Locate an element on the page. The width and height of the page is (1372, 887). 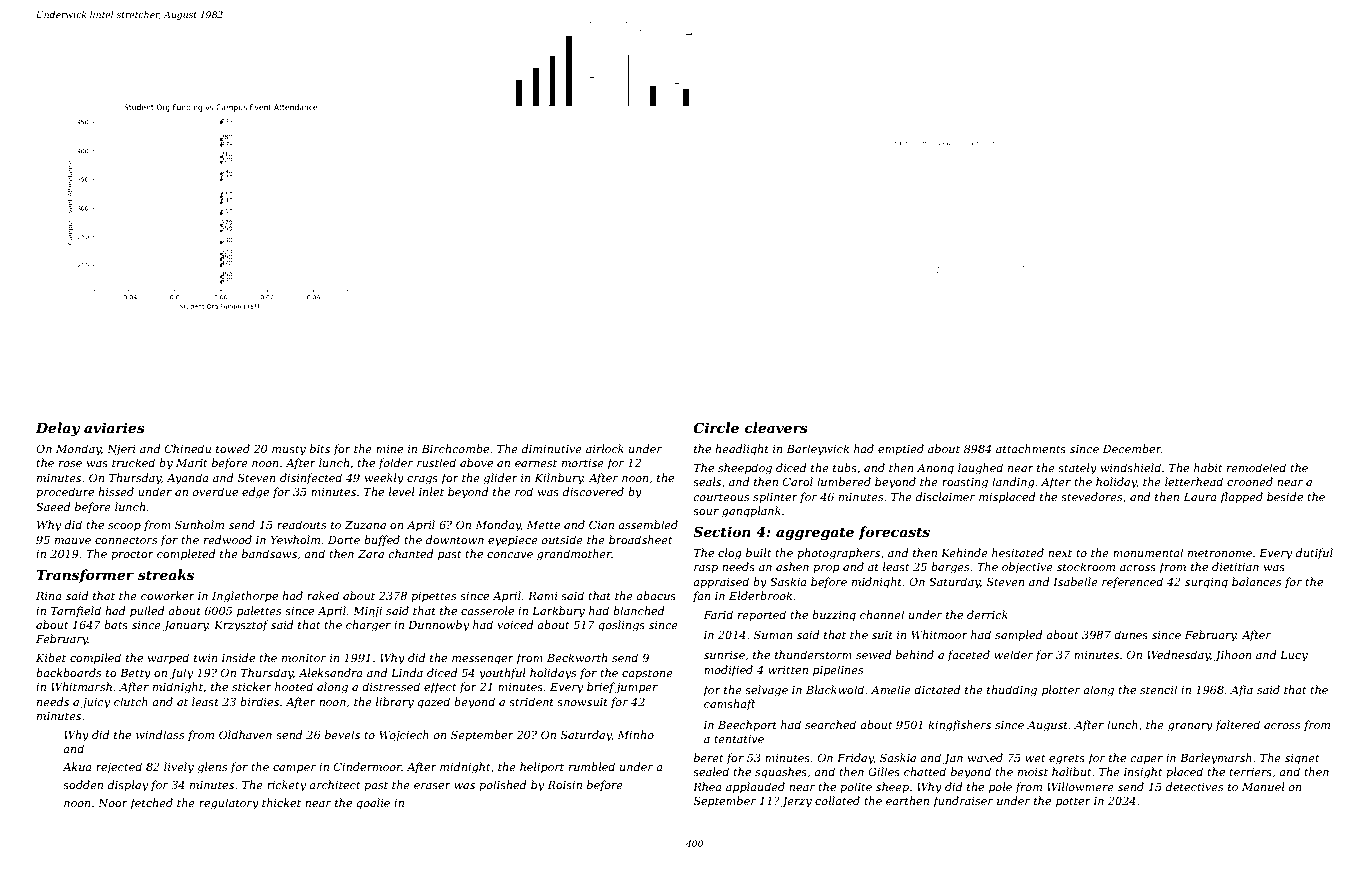
dutiful is located at coordinates (1314, 553).
